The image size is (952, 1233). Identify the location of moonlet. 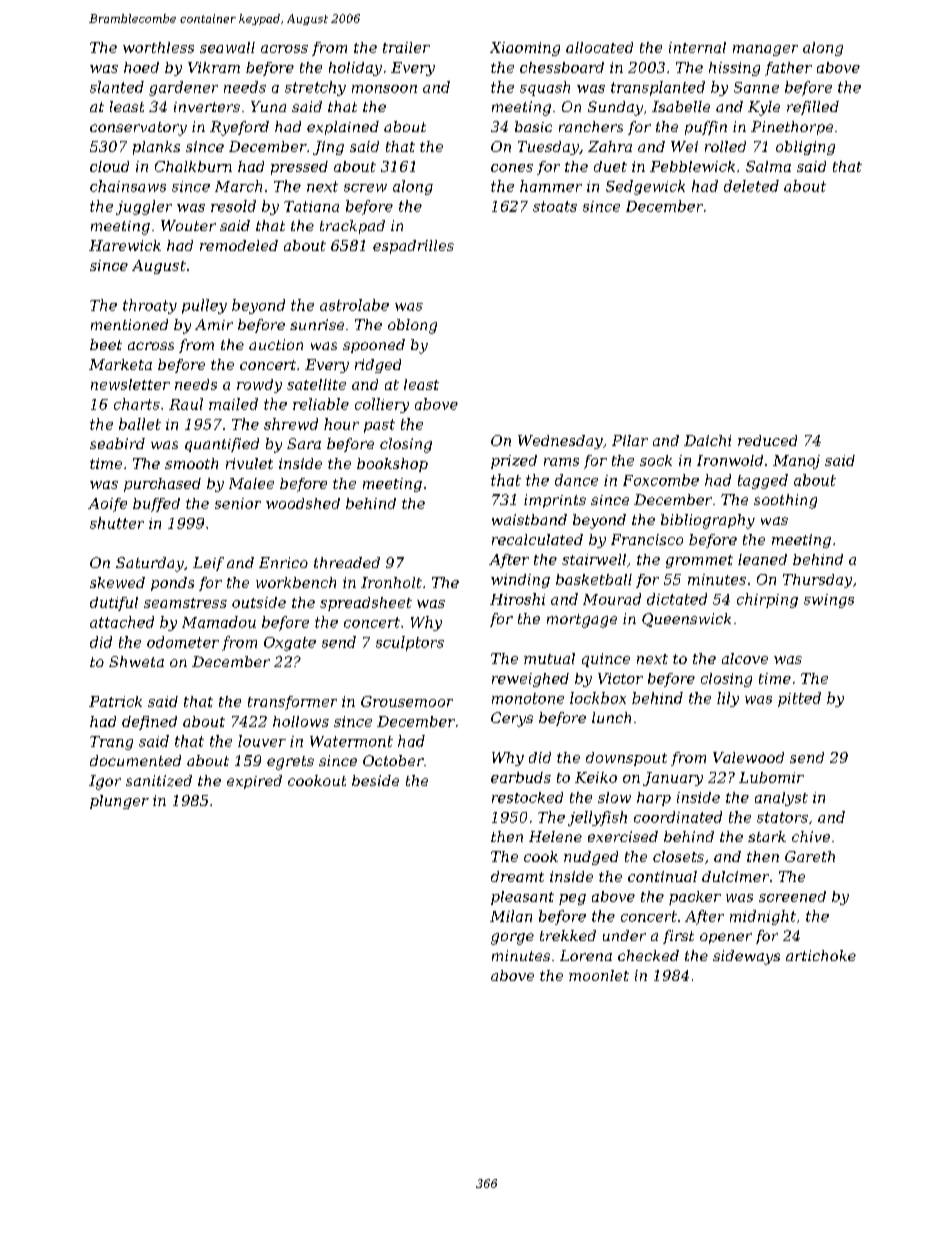
(599, 975).
